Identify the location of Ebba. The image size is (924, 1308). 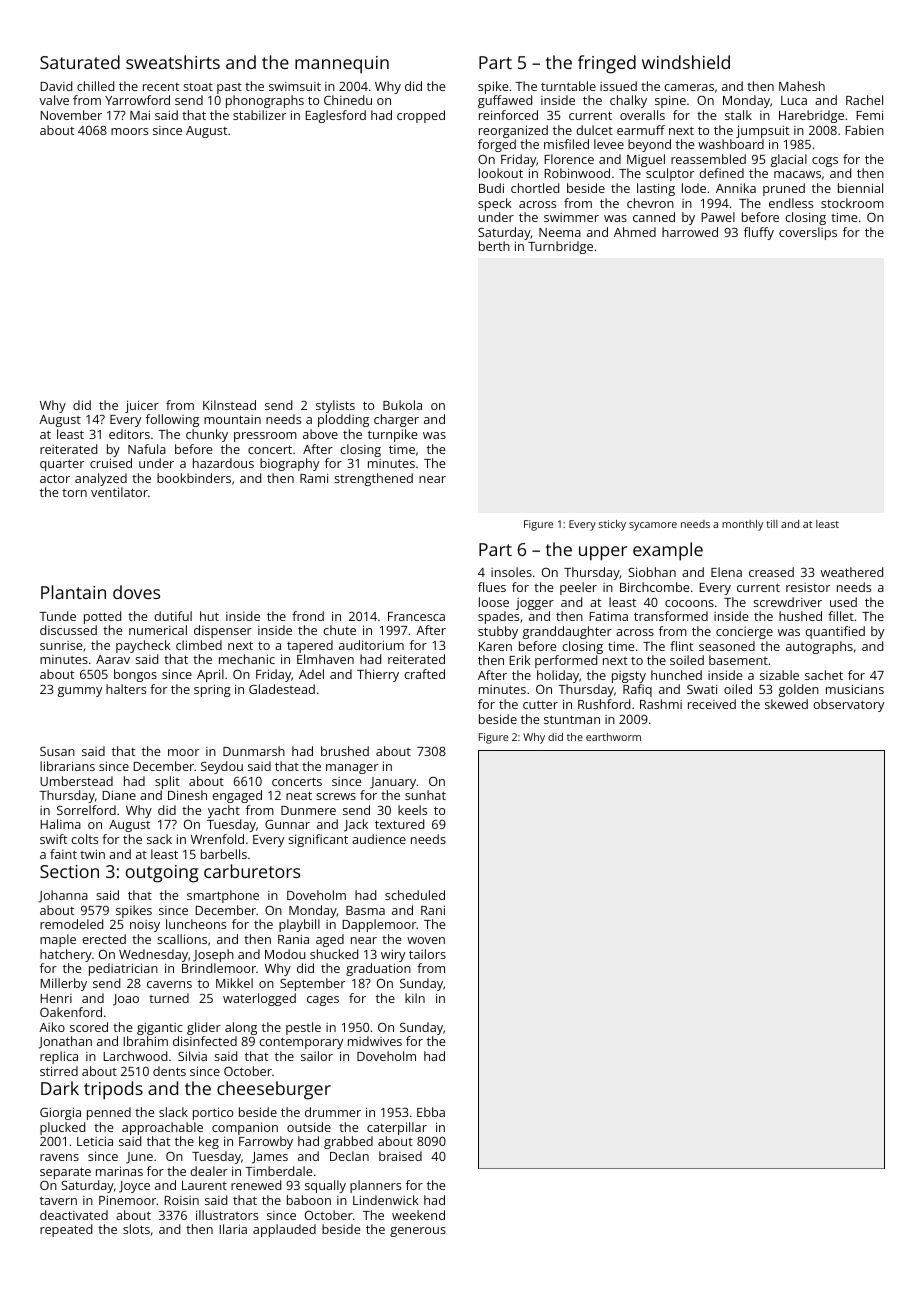
(431, 1112).
